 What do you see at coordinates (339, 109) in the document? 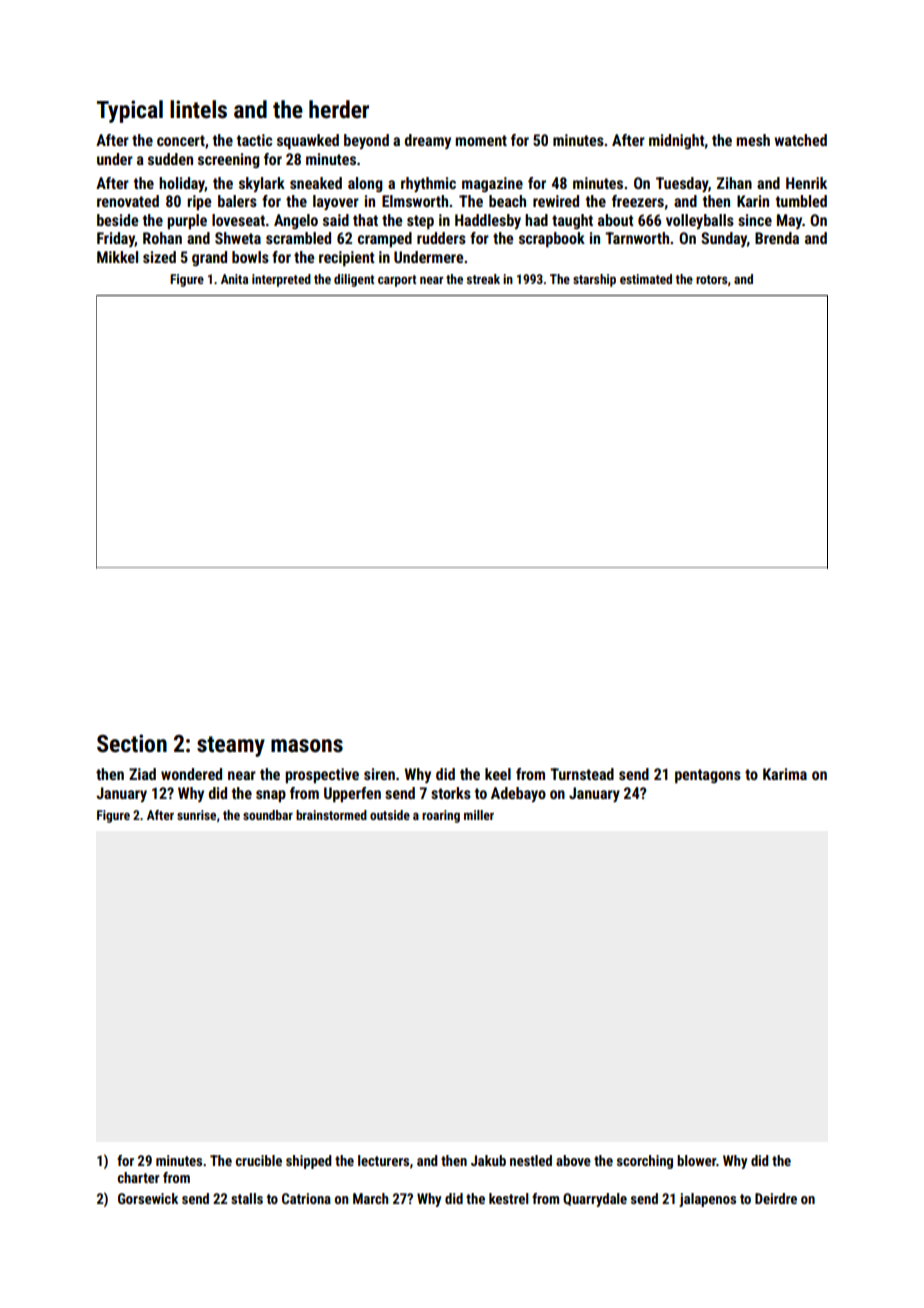
I see `herder` at bounding box center [339, 109].
